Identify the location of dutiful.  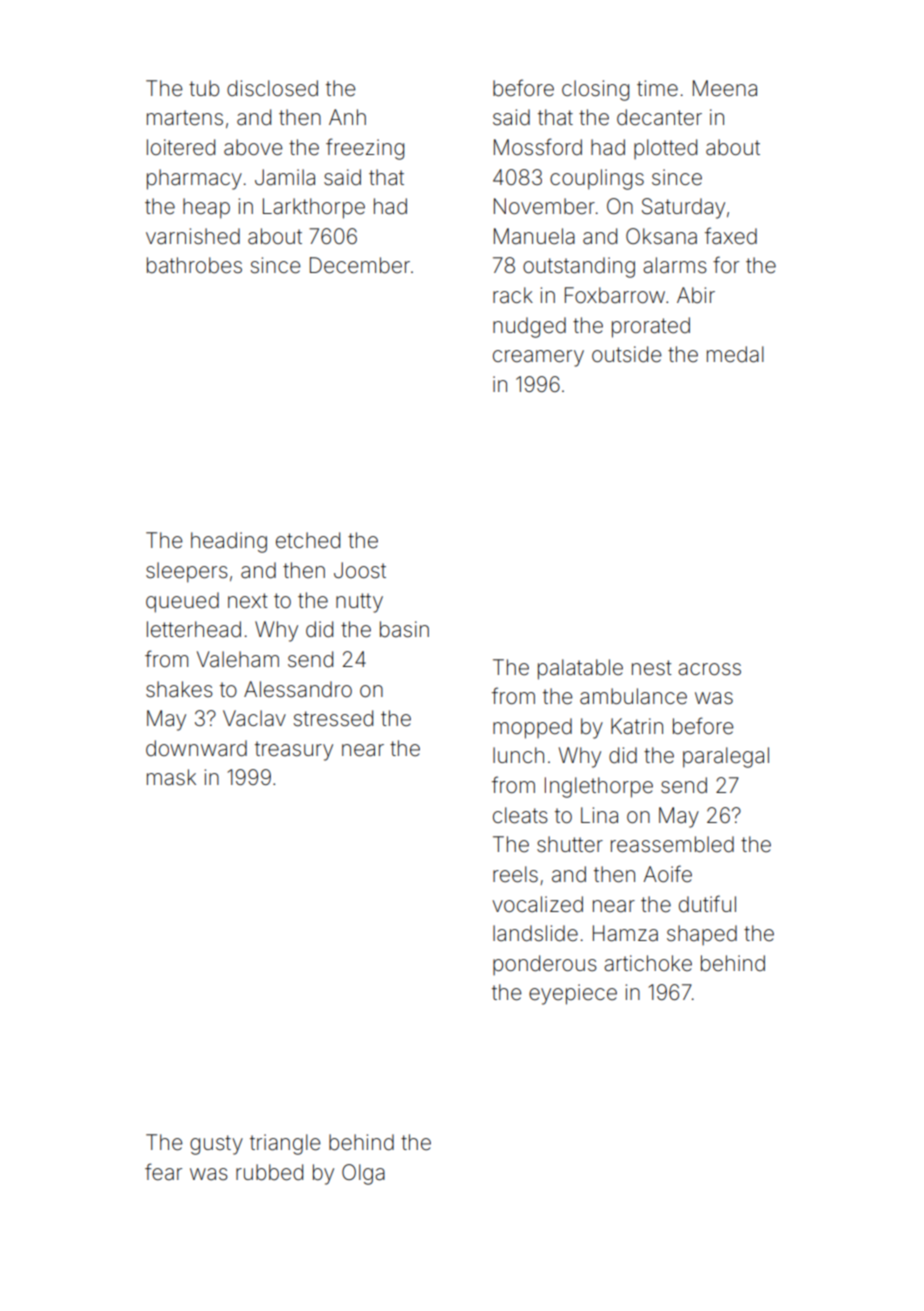
(707, 904).
